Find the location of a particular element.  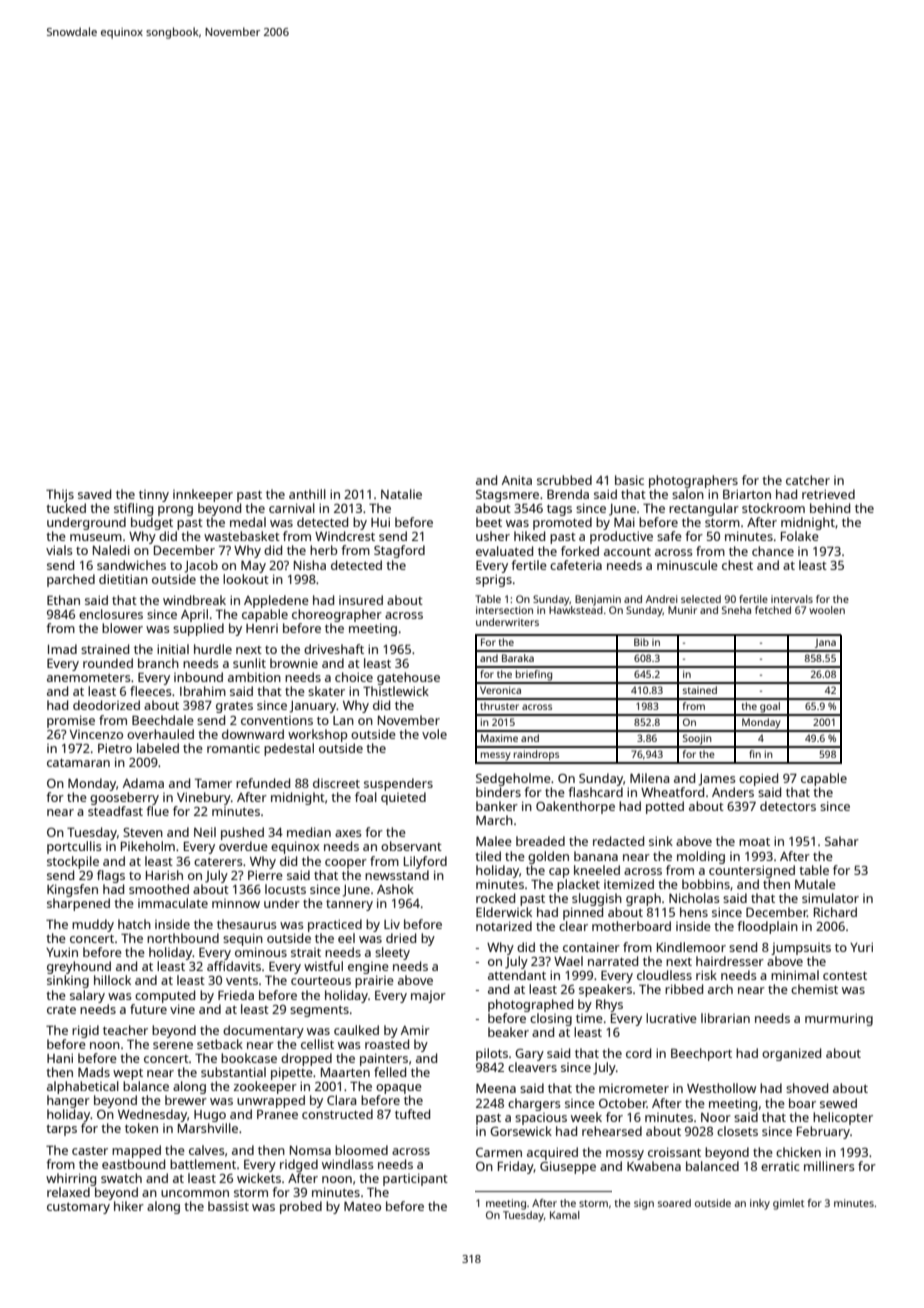

Yuxin is located at coordinates (62, 952).
